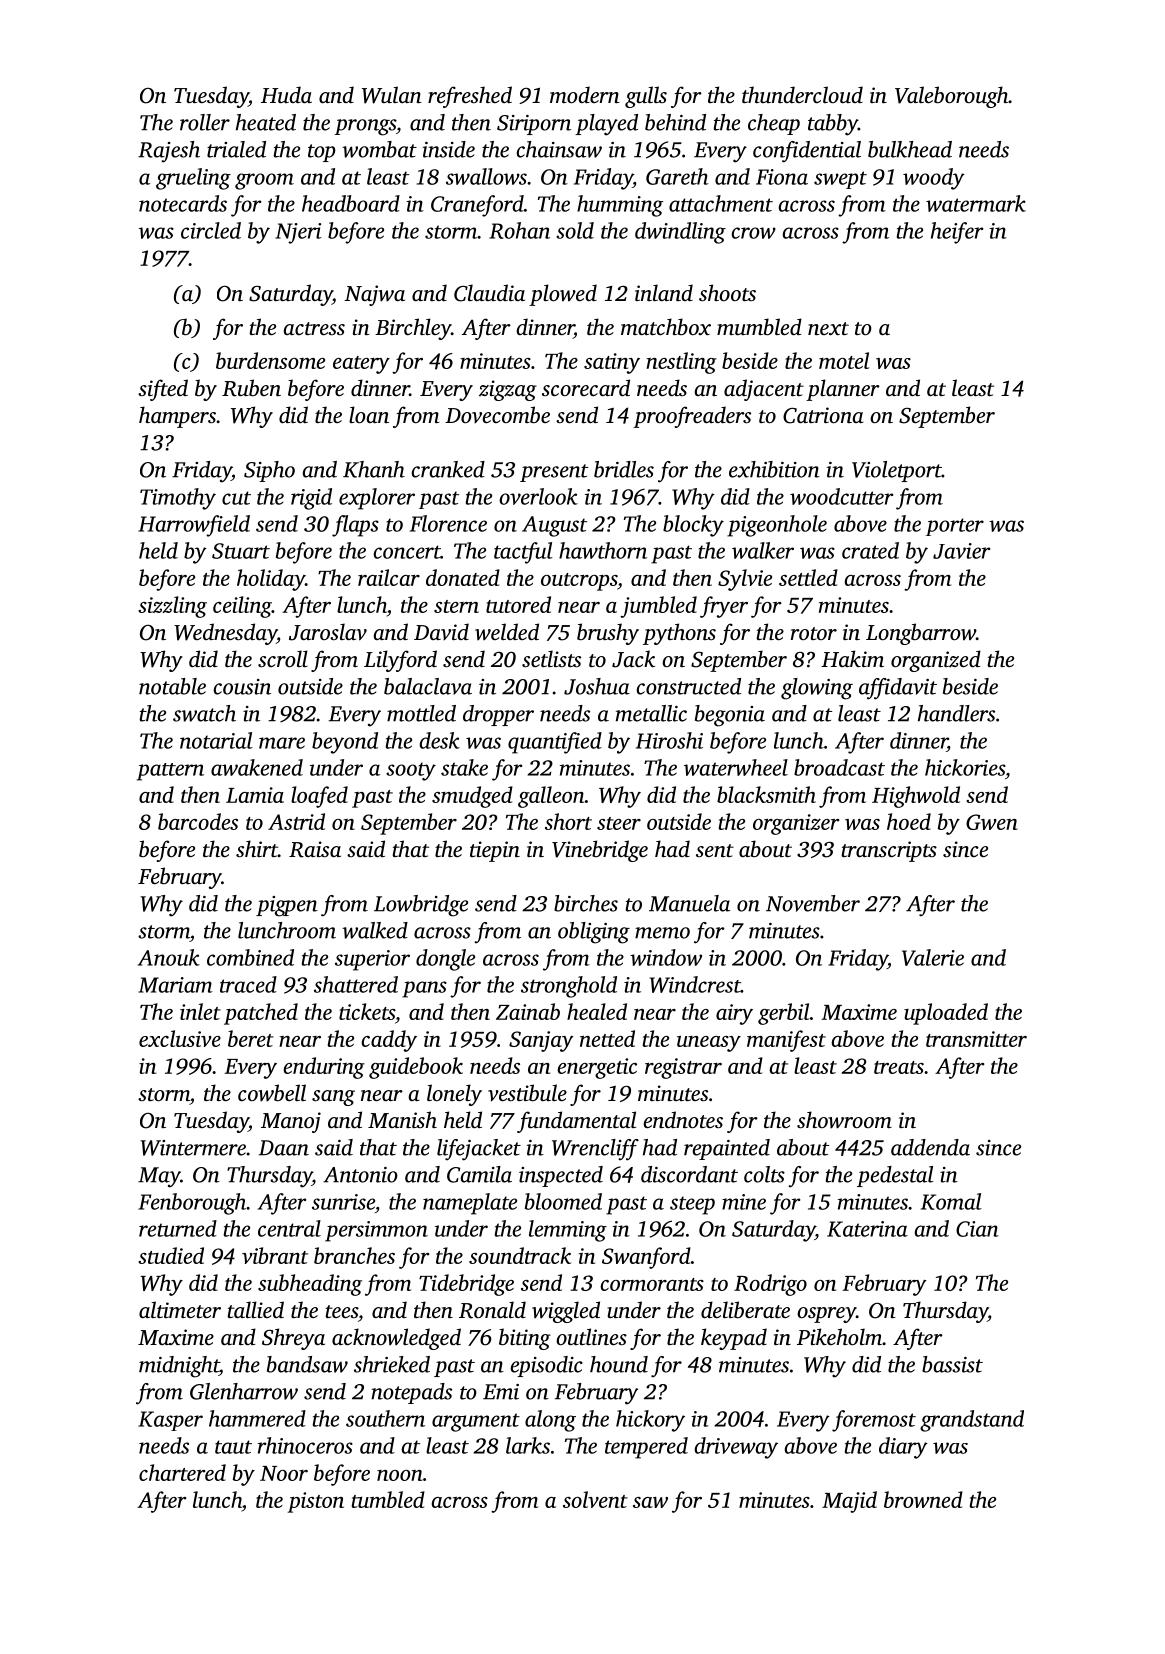 The image size is (1165, 1654). Describe the element at coordinates (360, 1175) in the document. I see `Antonio` at that location.
